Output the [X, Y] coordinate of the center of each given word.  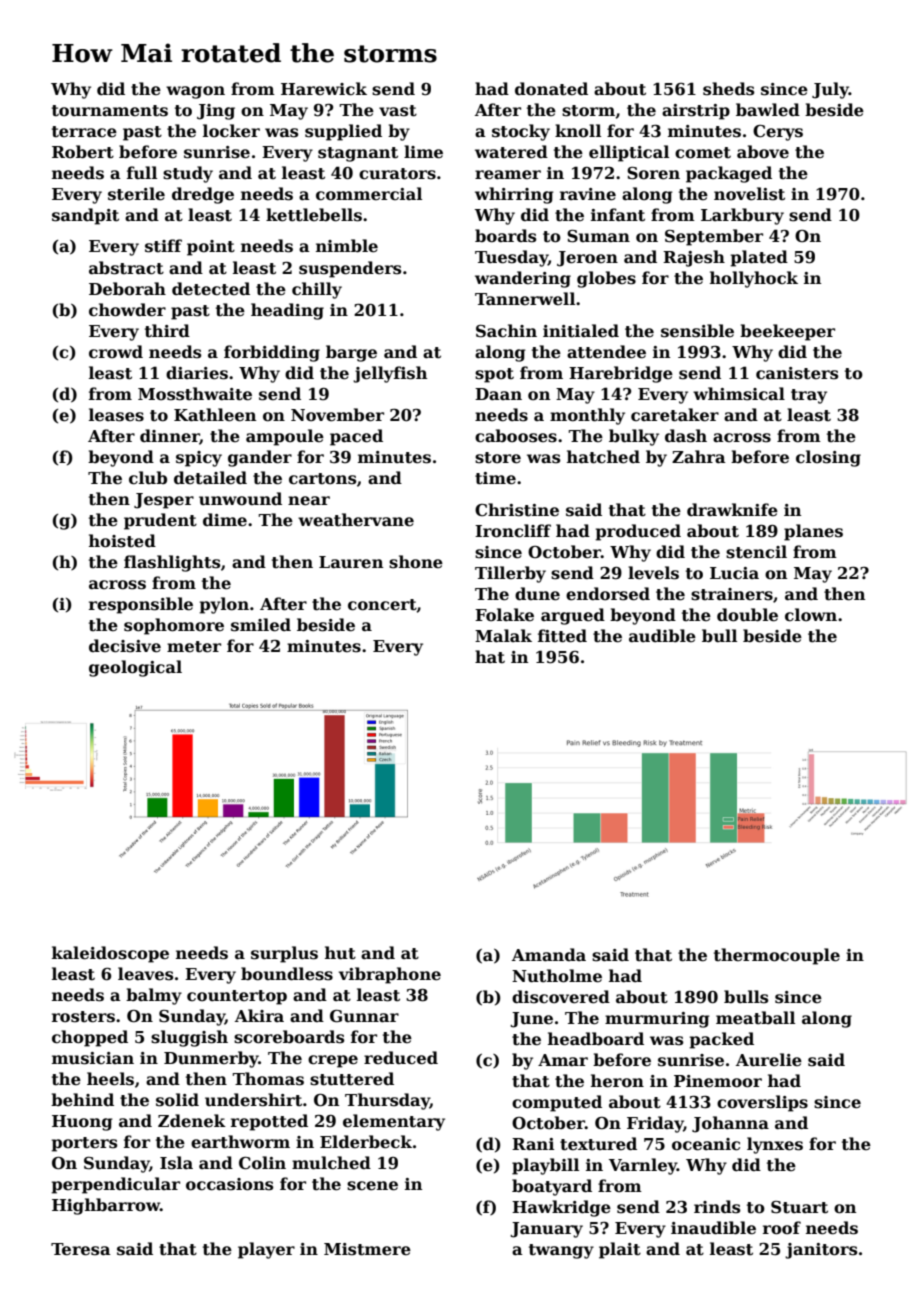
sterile [136, 194]
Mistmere [367, 1249]
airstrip [696, 112]
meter [194, 647]
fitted [562, 636]
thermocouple [777, 956]
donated [551, 89]
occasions [229, 1184]
